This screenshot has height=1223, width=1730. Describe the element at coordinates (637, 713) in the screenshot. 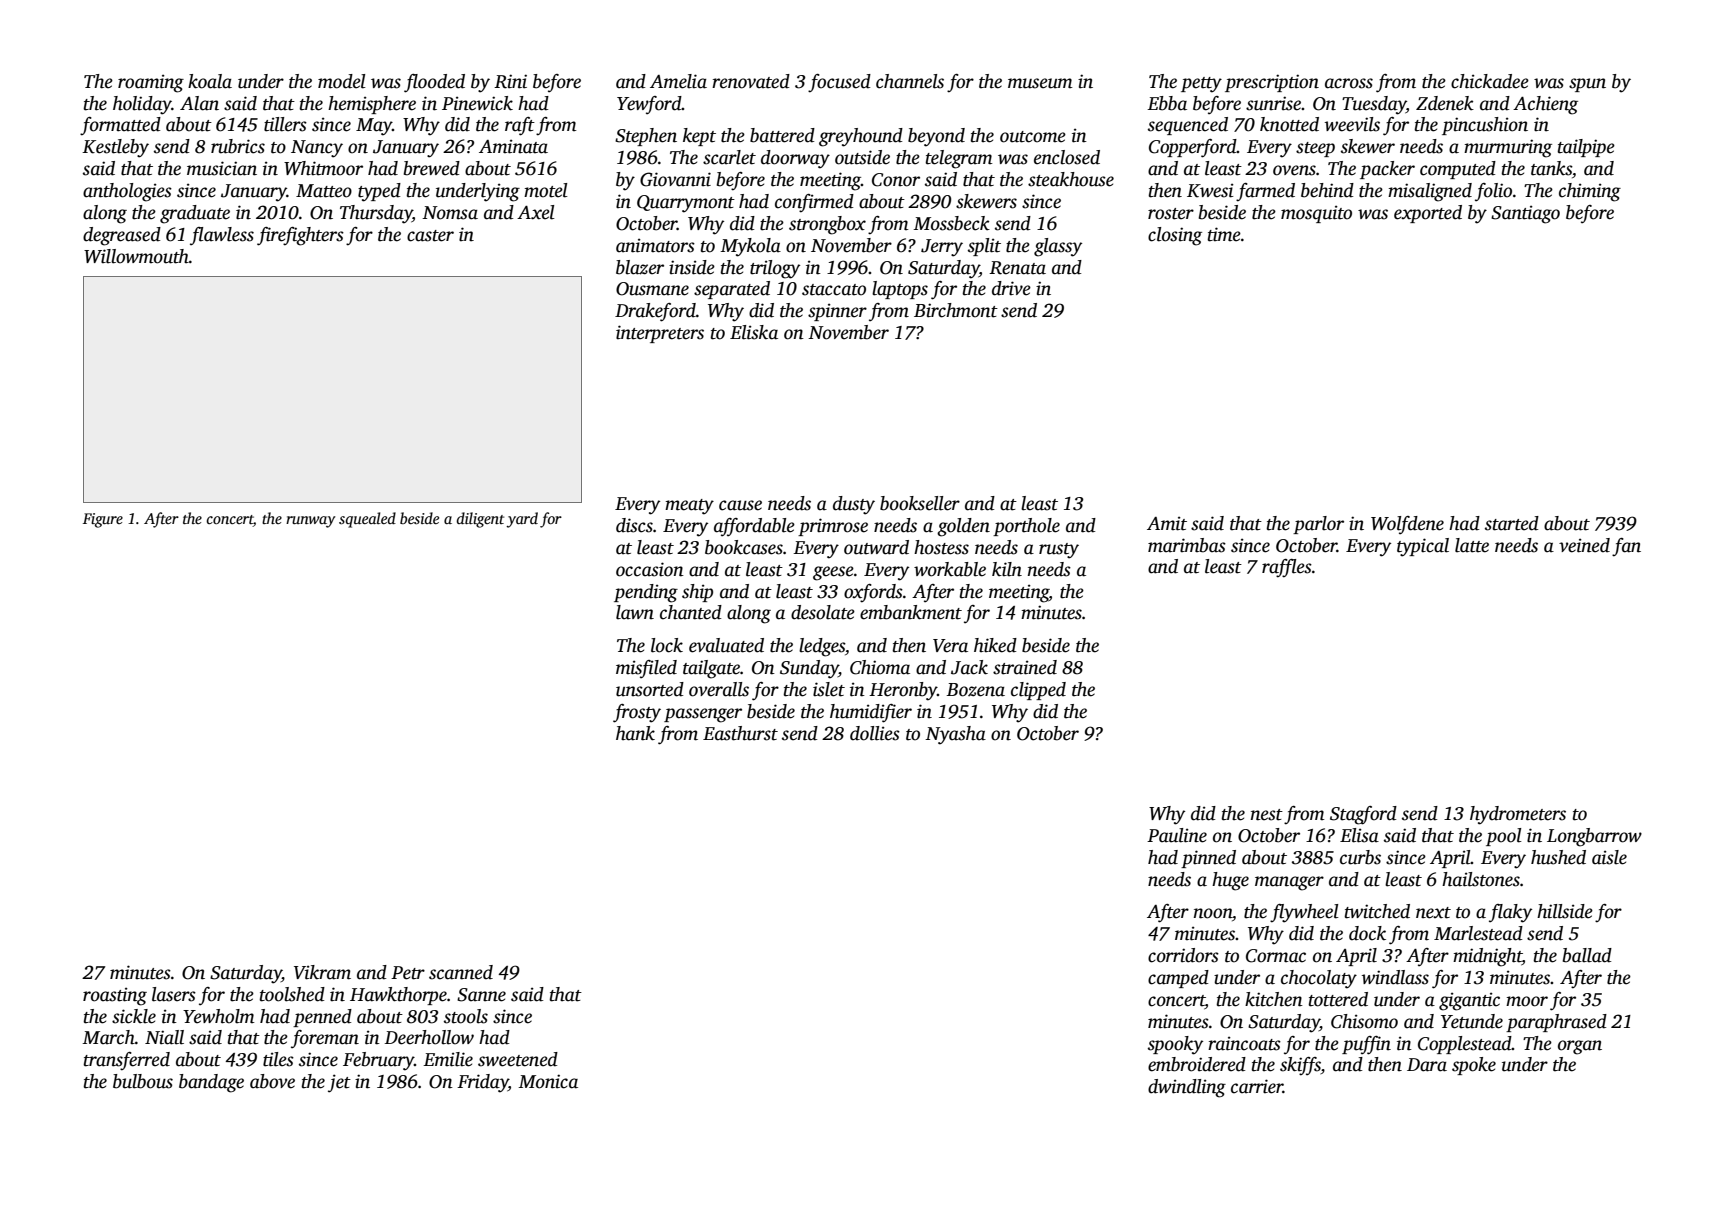

I see `frosty` at that location.
